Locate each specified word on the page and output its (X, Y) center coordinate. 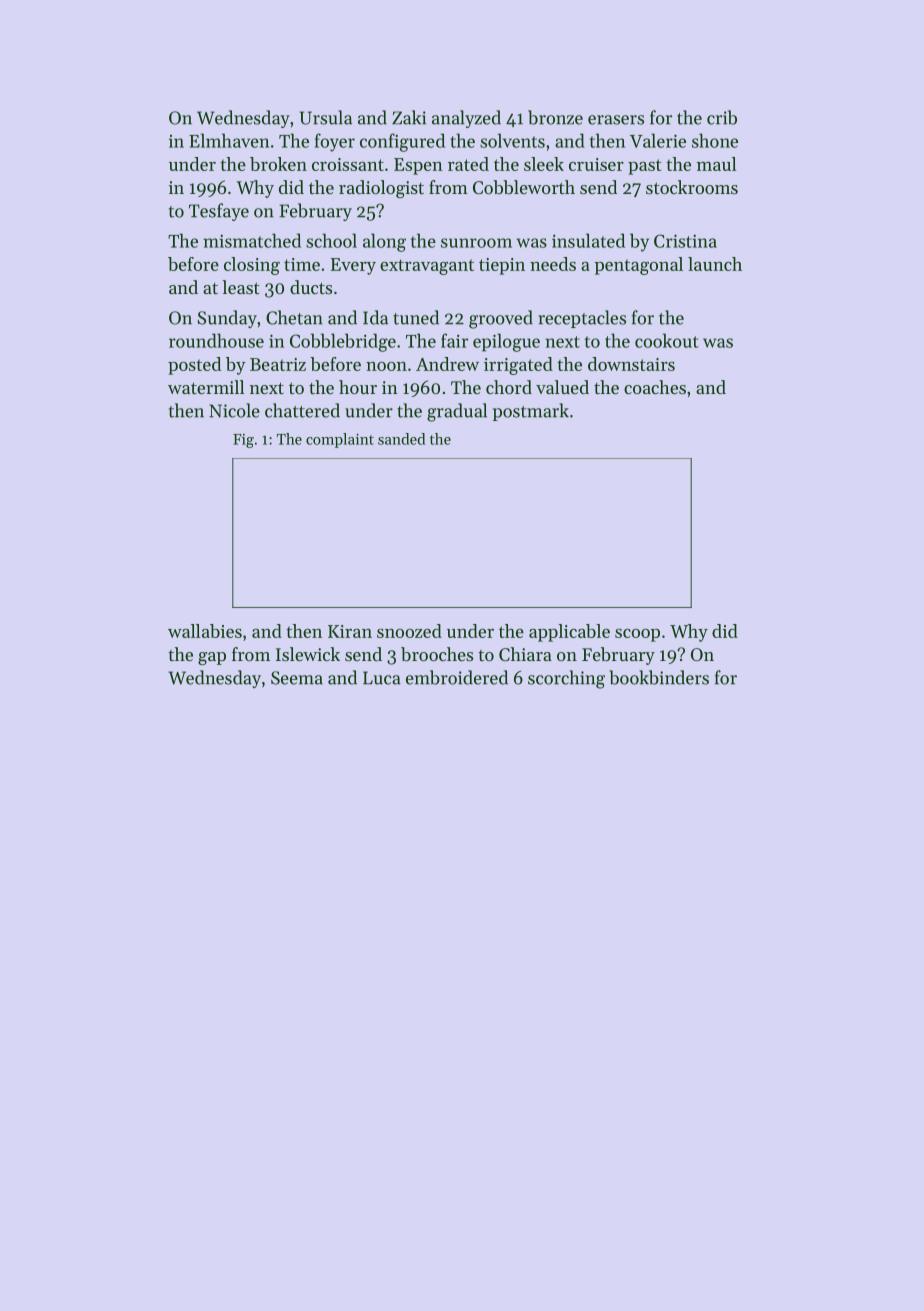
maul (716, 164)
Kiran (350, 631)
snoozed (409, 631)
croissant (348, 164)
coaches (655, 387)
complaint (340, 440)
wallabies (205, 631)
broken (278, 164)
